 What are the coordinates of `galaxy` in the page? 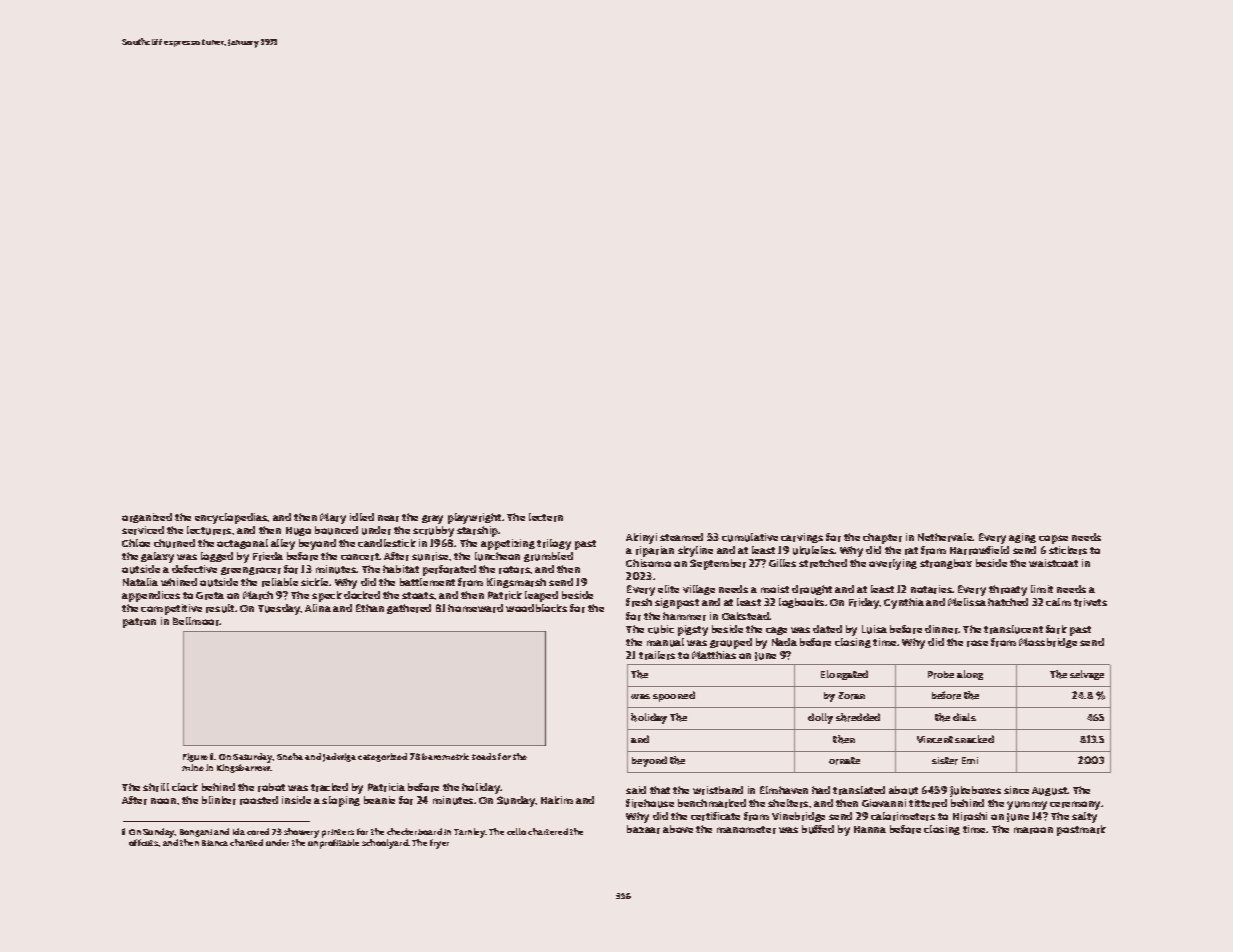 It's located at (157, 557).
